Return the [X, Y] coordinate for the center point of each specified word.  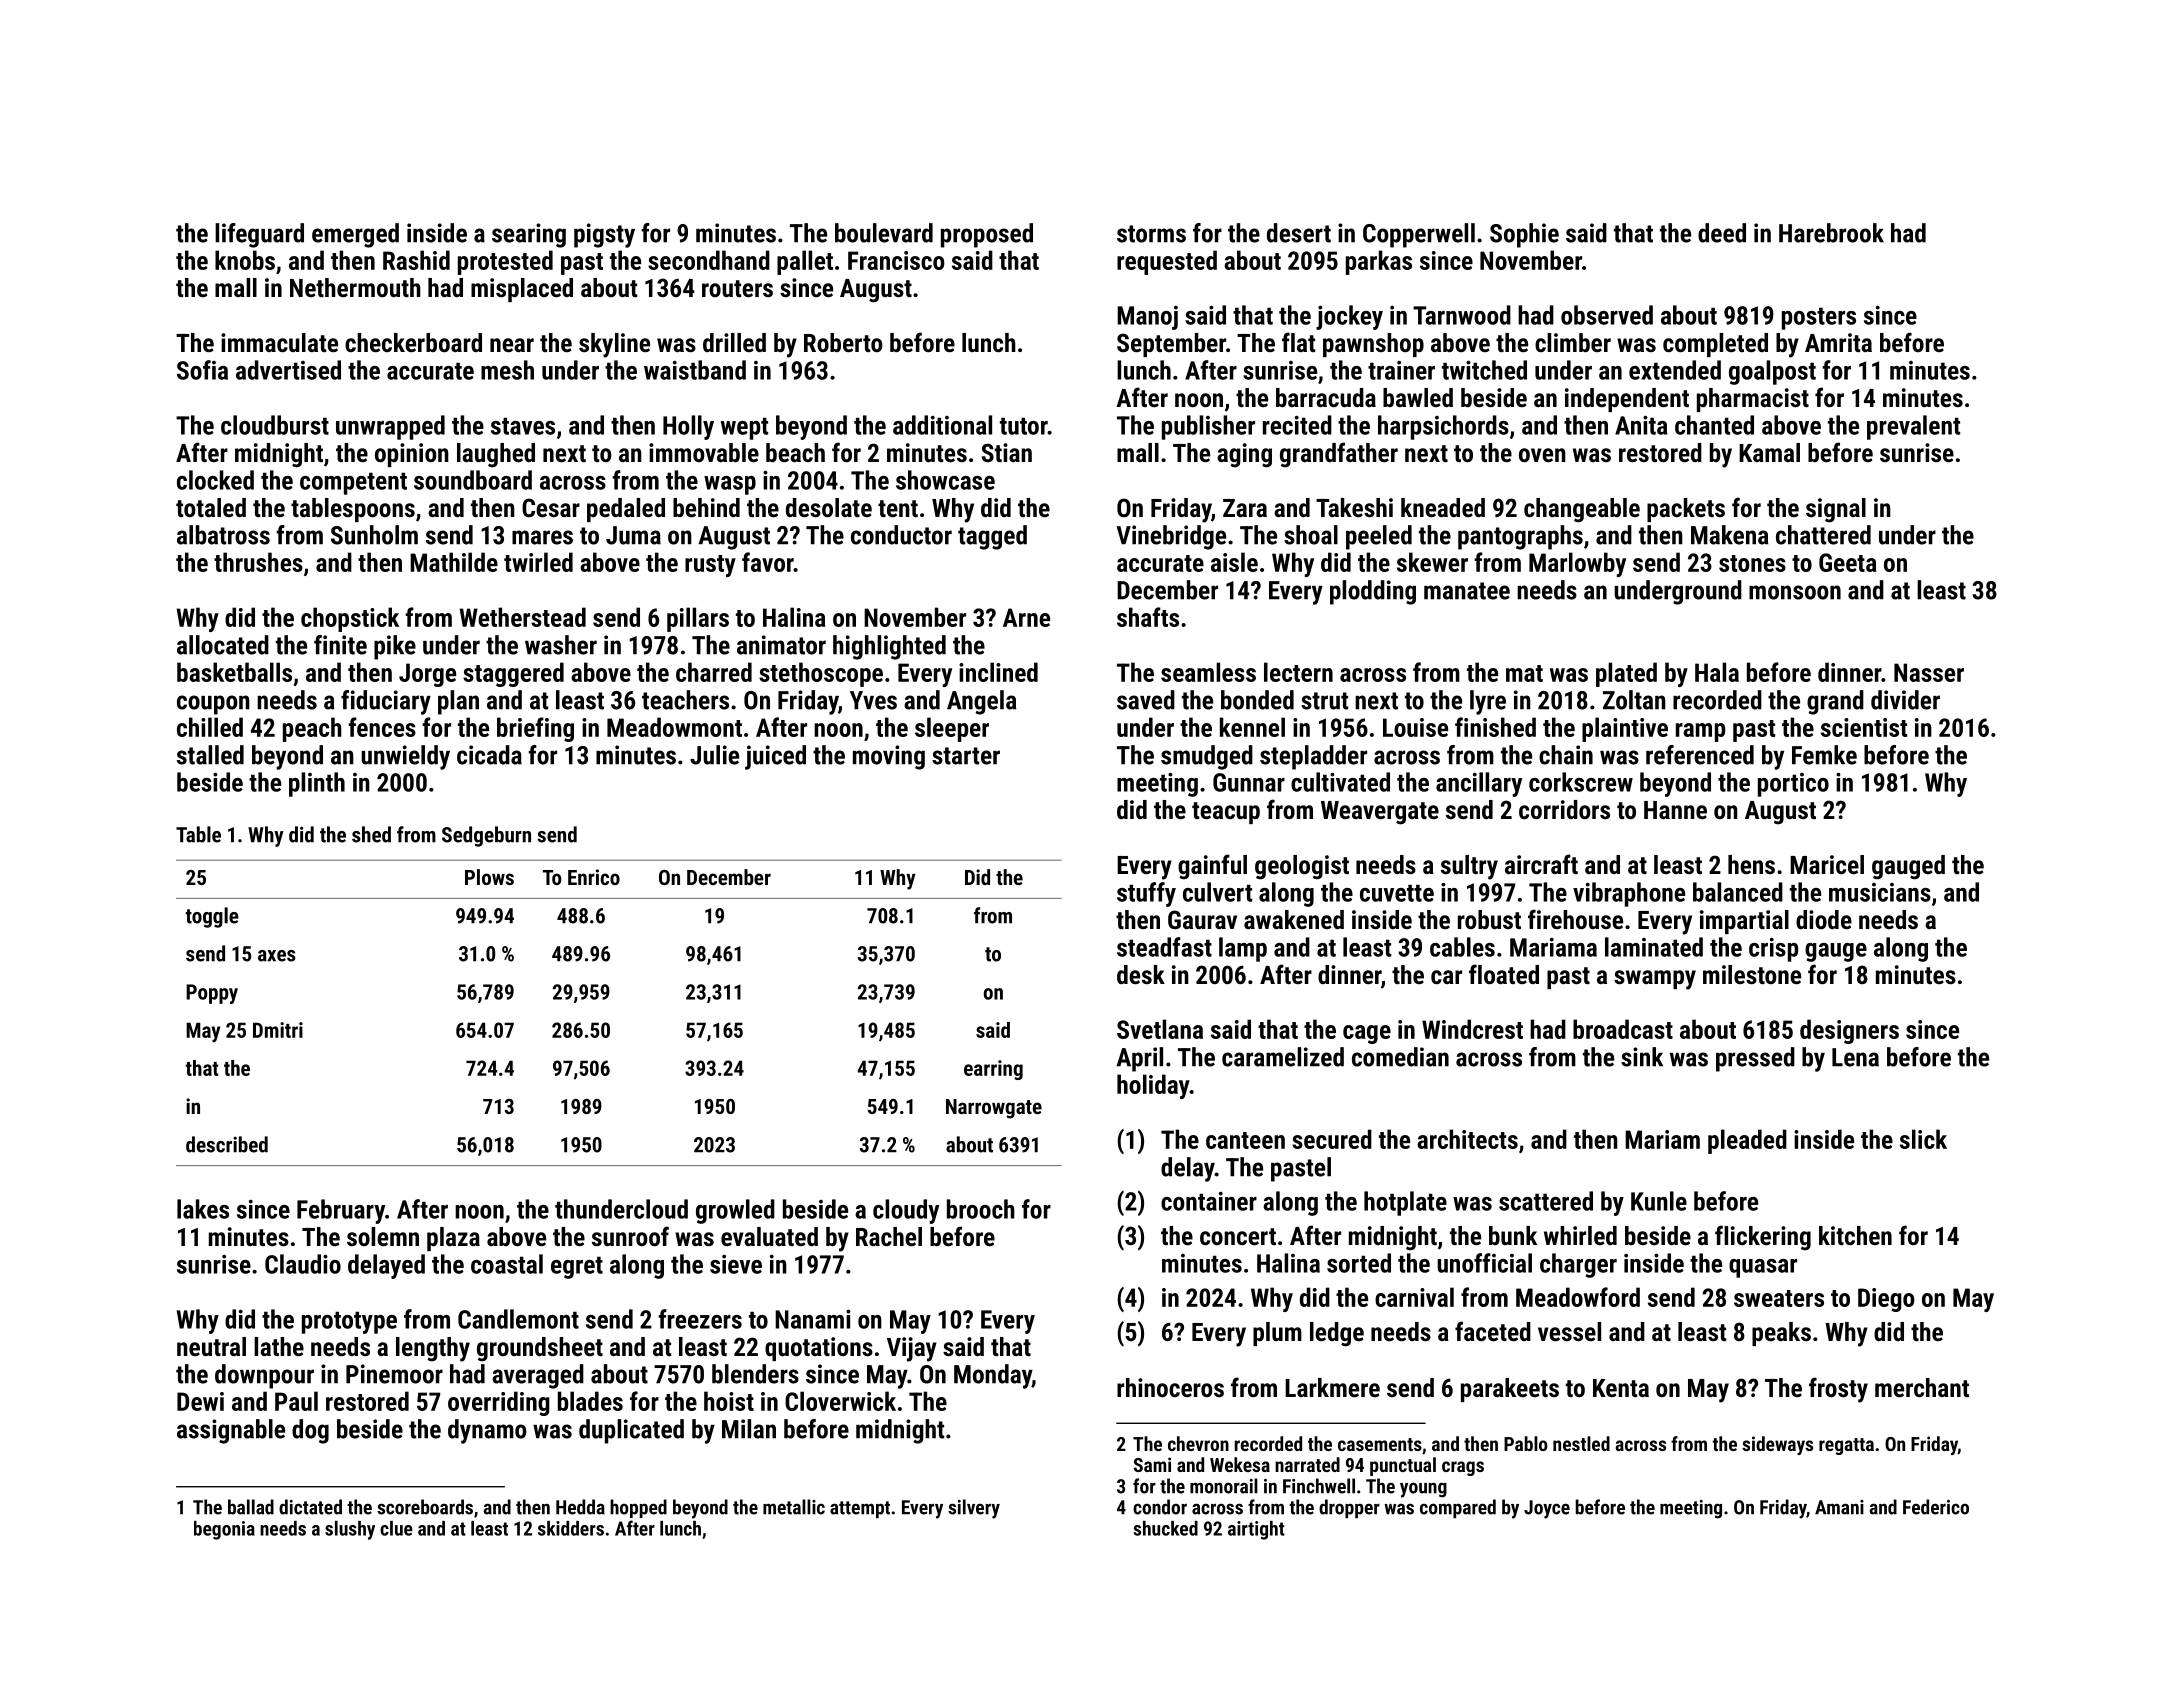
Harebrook [1831, 233]
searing [529, 235]
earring [993, 1070]
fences [382, 727]
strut [1324, 701]
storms [1151, 234]
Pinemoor [394, 1374]
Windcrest [1472, 1029]
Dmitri [278, 1030]
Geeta [1848, 562]
